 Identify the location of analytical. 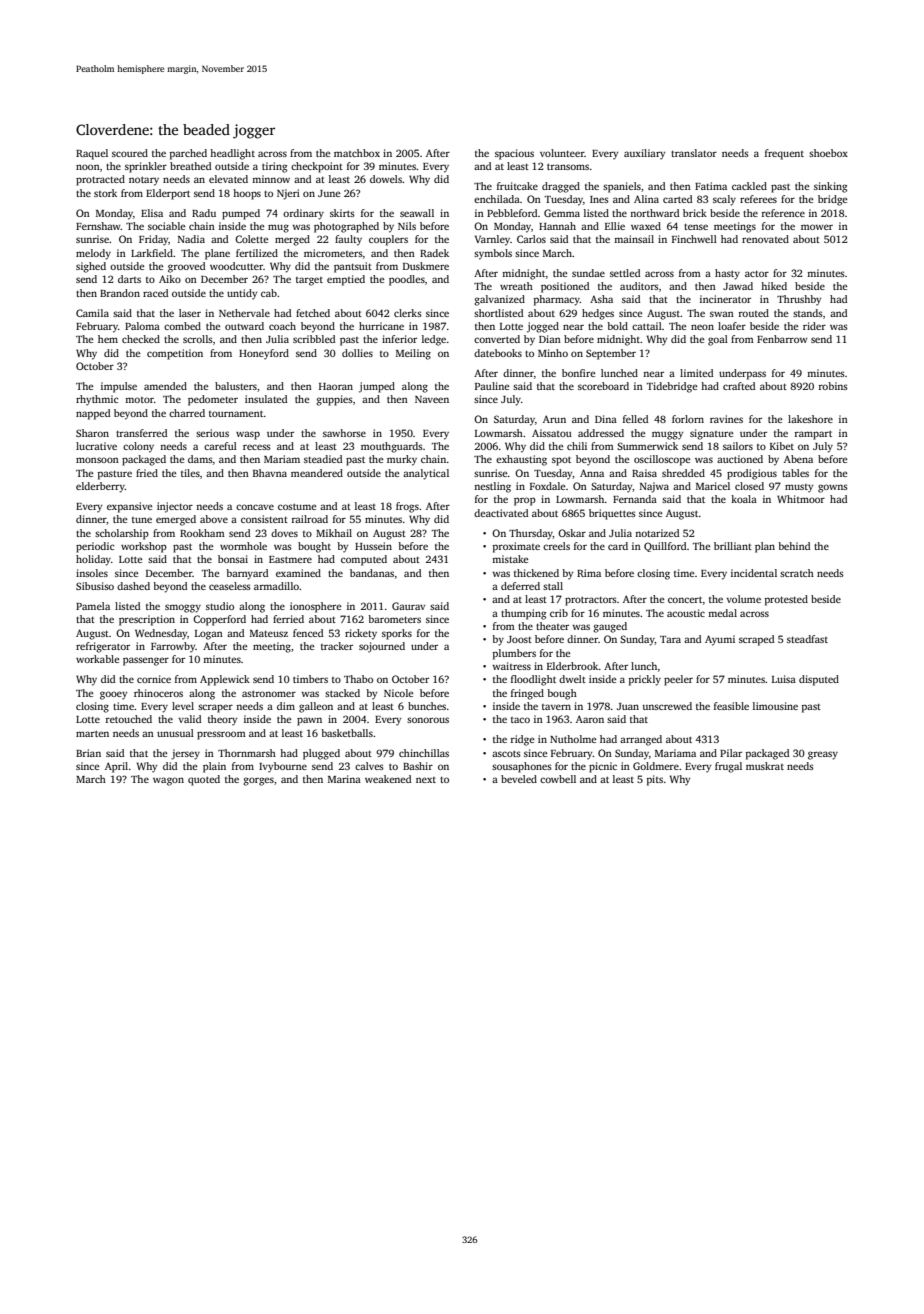
(426, 474).
